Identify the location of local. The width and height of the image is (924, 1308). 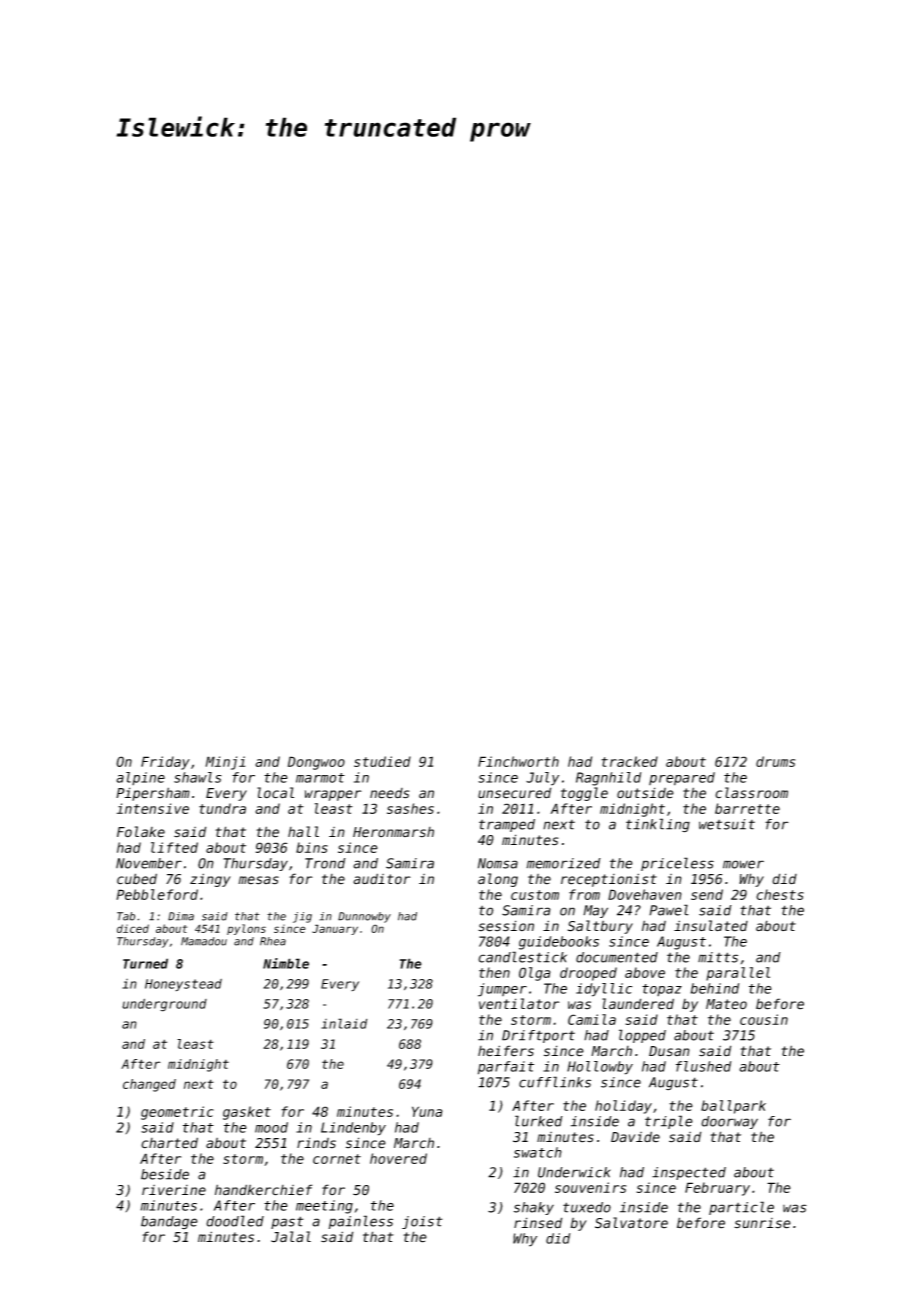
(275, 793).
